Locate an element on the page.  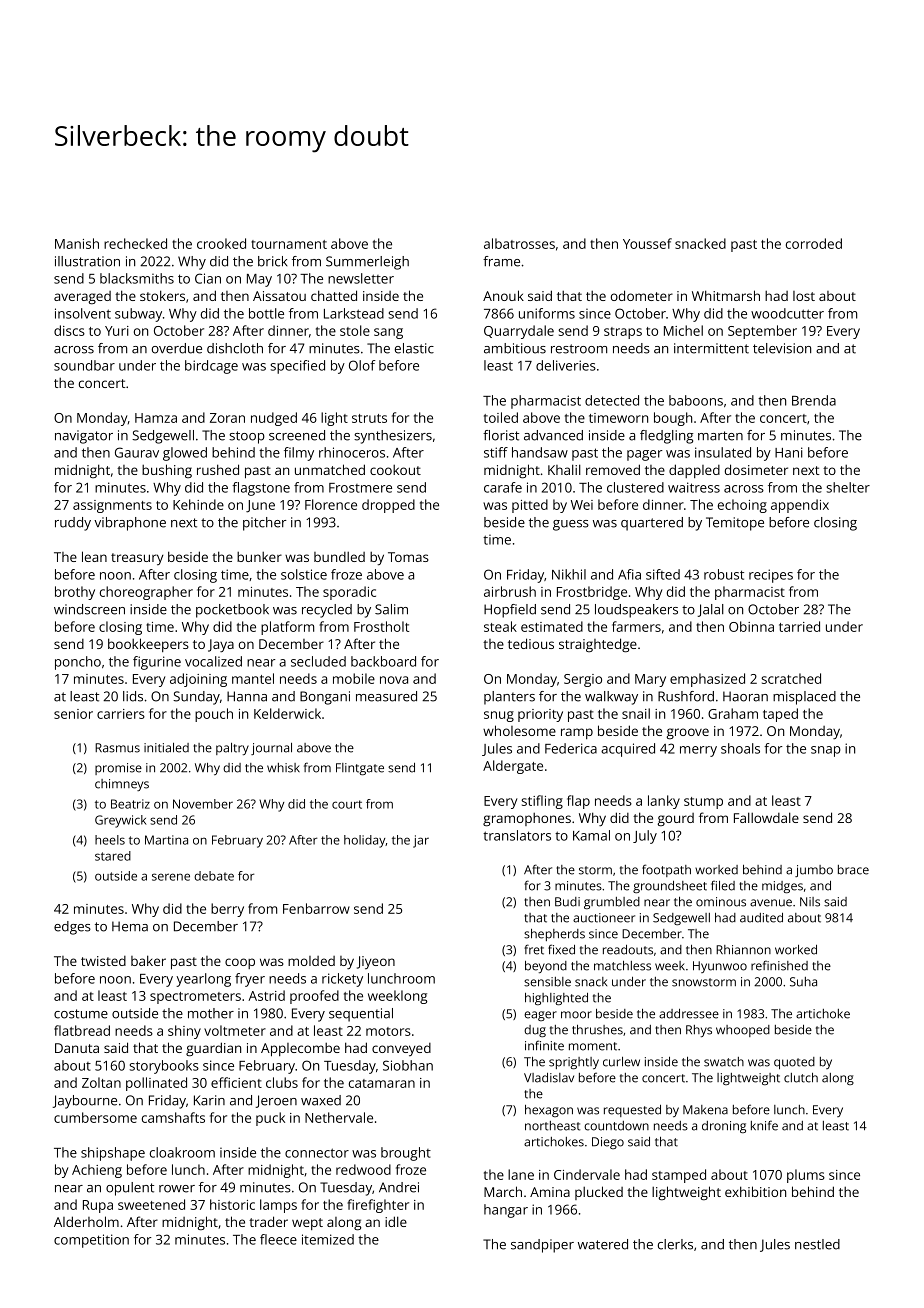
adjoining is located at coordinates (198, 680).
